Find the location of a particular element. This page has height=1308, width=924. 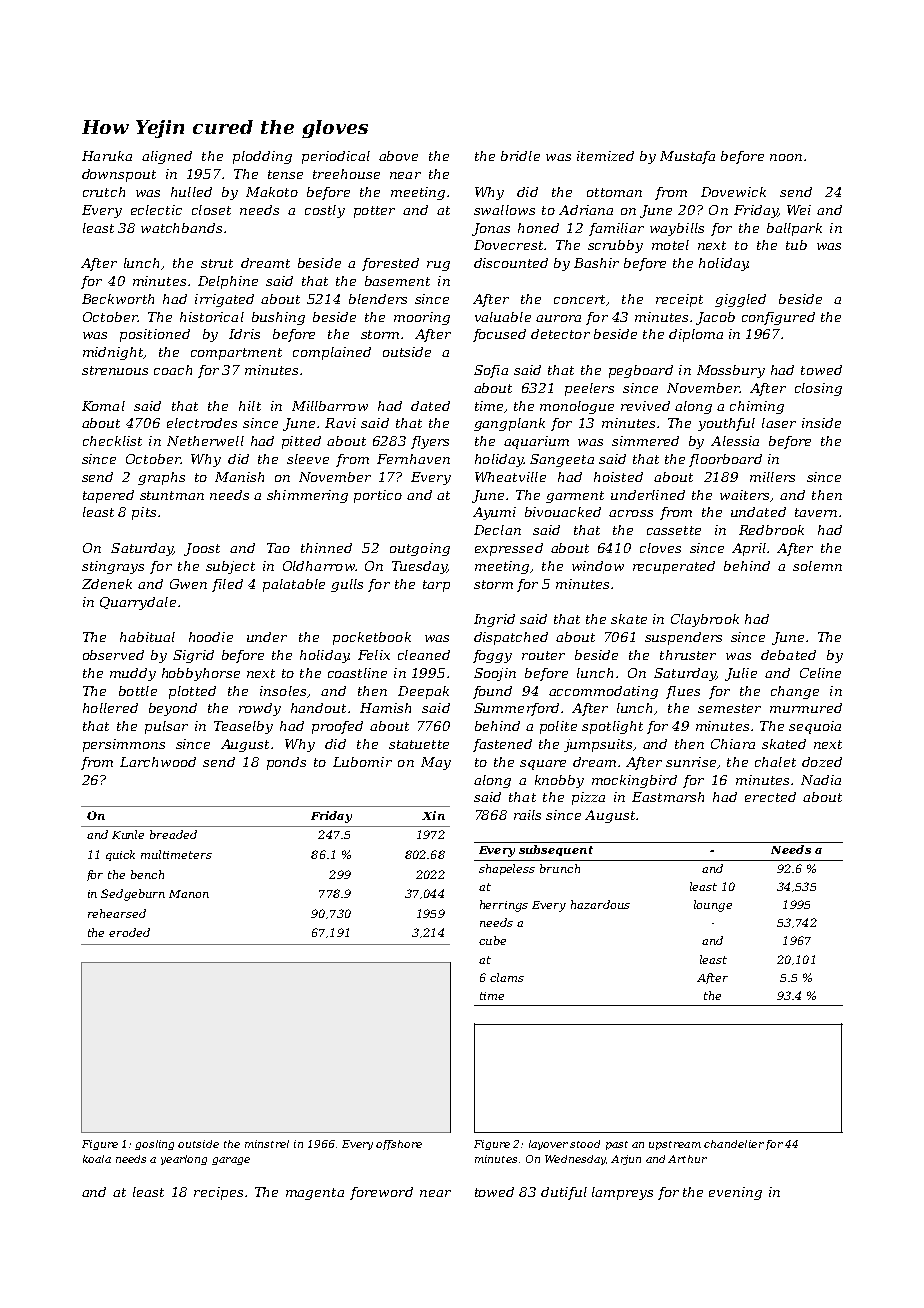

pits is located at coordinates (144, 513).
